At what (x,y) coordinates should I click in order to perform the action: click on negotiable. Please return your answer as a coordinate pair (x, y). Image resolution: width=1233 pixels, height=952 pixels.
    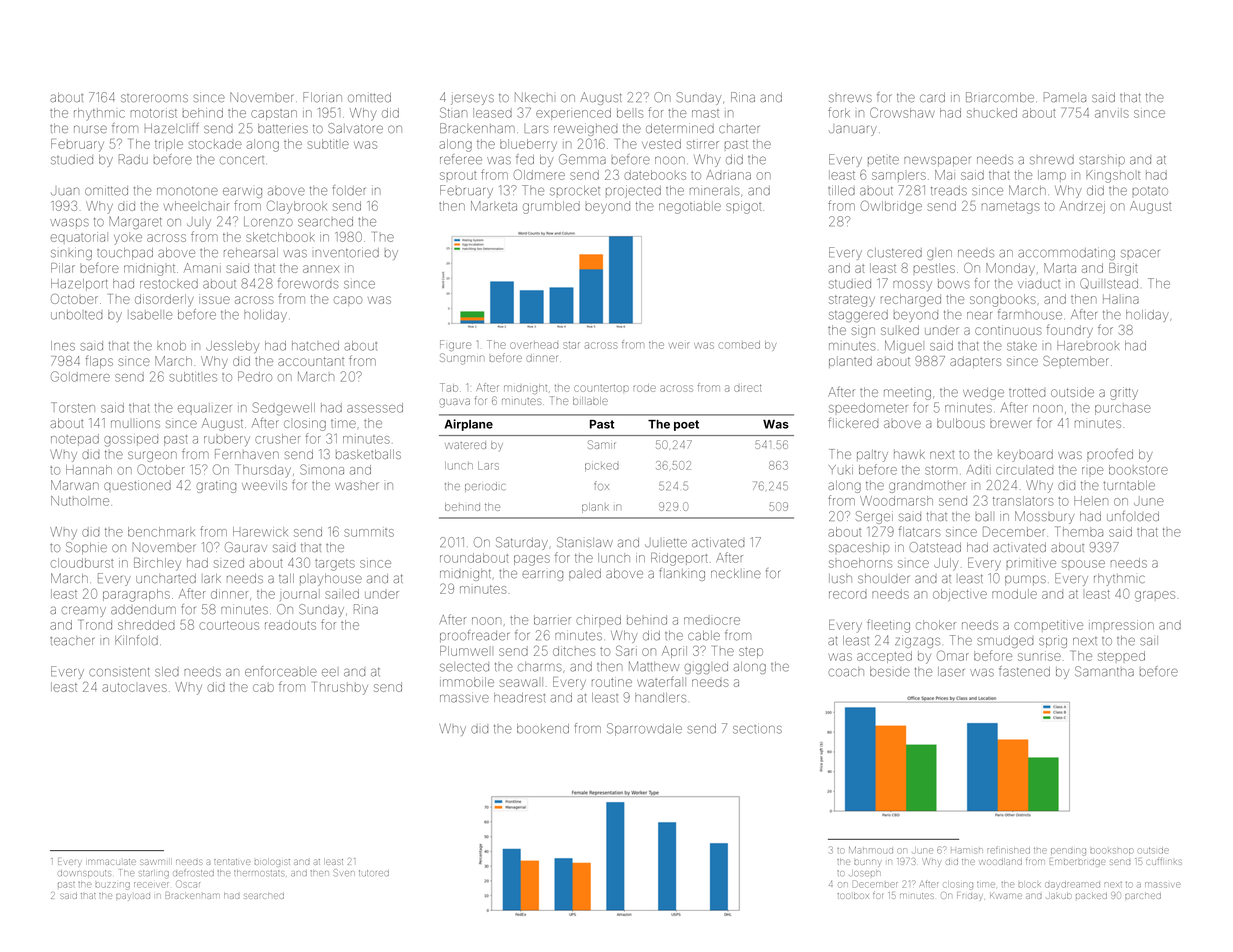
    Looking at the image, I should click on (690, 207).
